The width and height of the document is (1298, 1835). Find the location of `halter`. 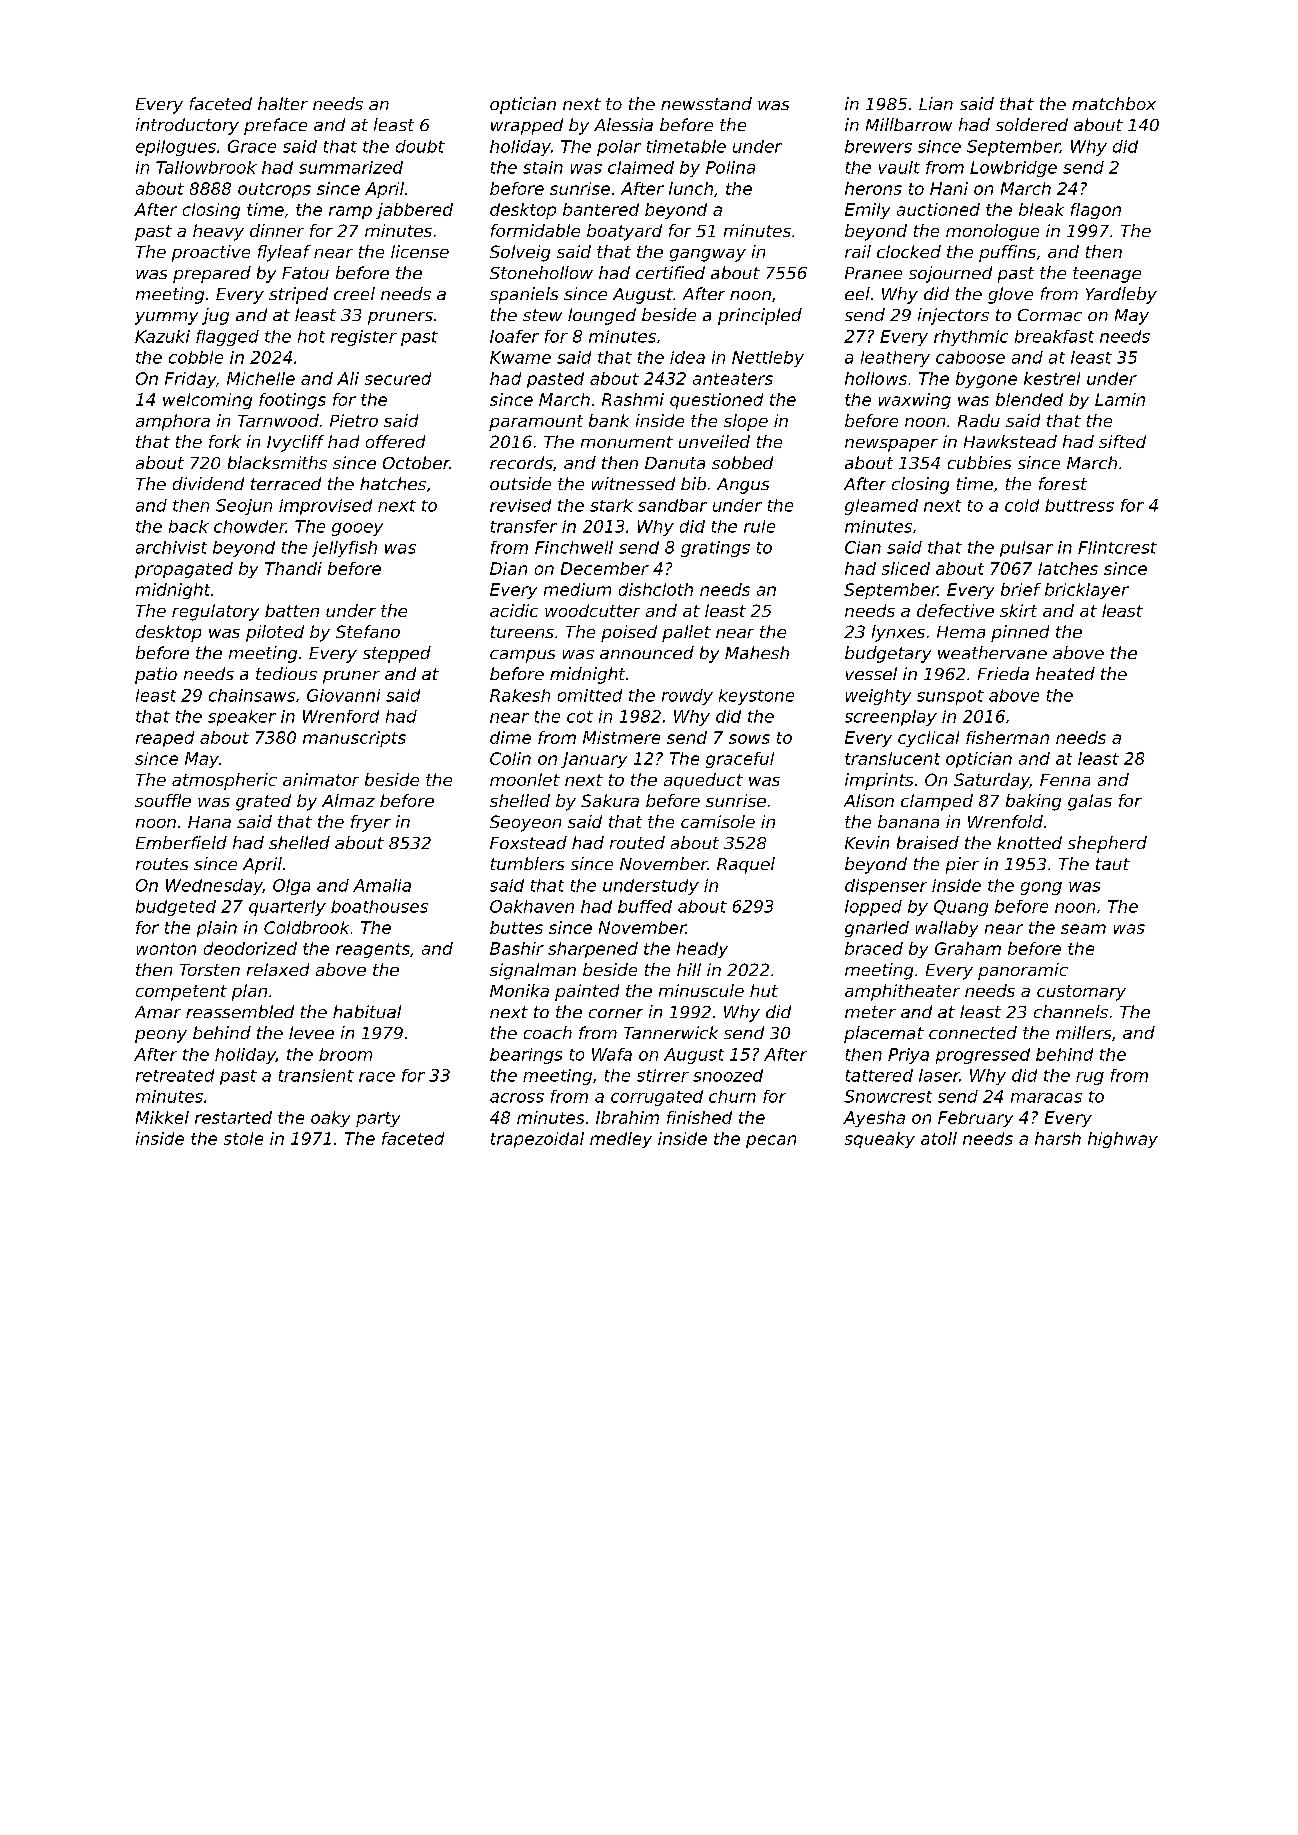

halter is located at coordinates (283, 103).
